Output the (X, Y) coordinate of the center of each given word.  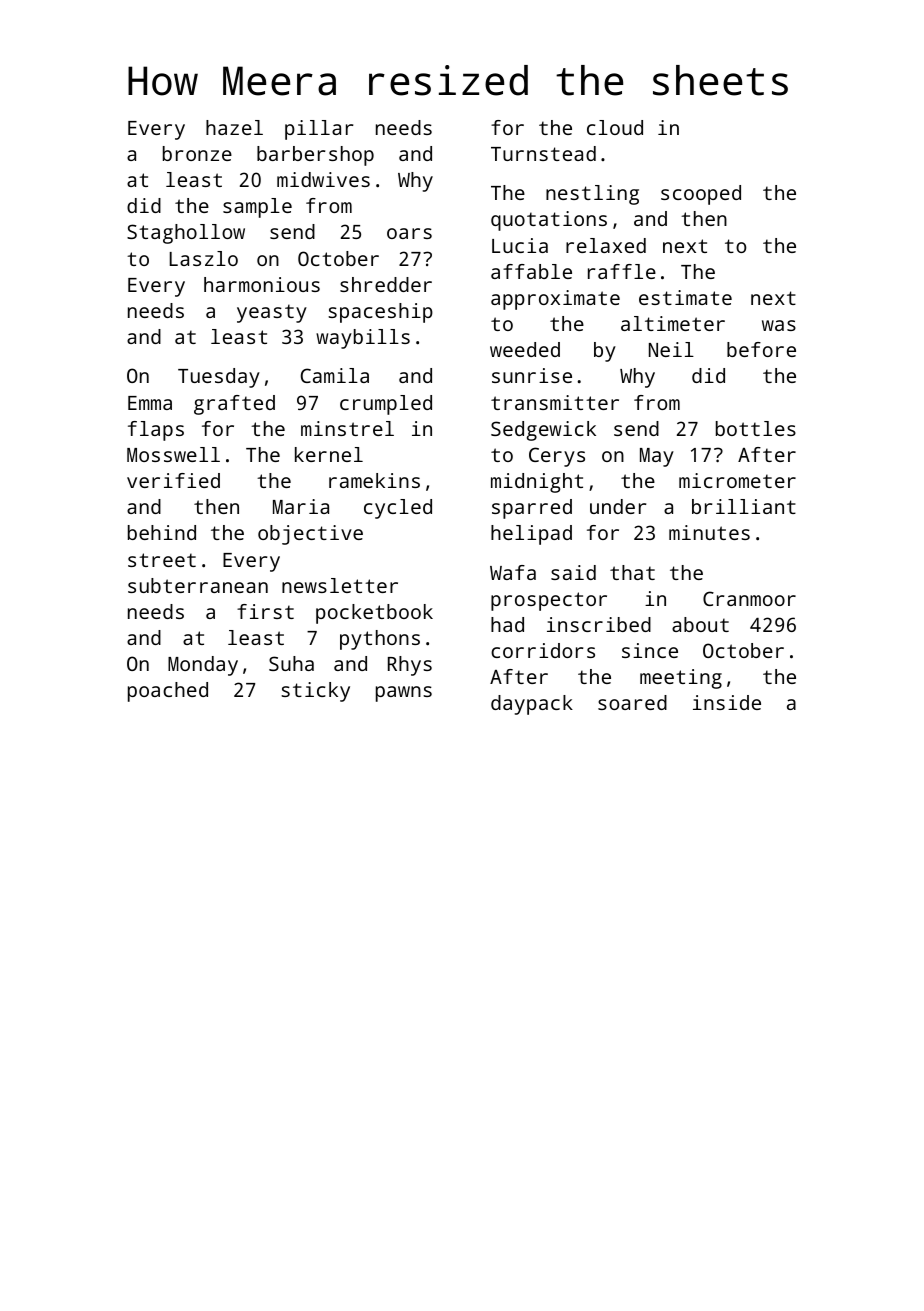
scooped (701, 195)
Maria (301, 506)
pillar (319, 130)
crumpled (386, 405)
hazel (234, 127)
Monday (203, 666)
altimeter (673, 323)
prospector (549, 601)
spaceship (380, 313)
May (657, 457)
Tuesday (219, 378)
